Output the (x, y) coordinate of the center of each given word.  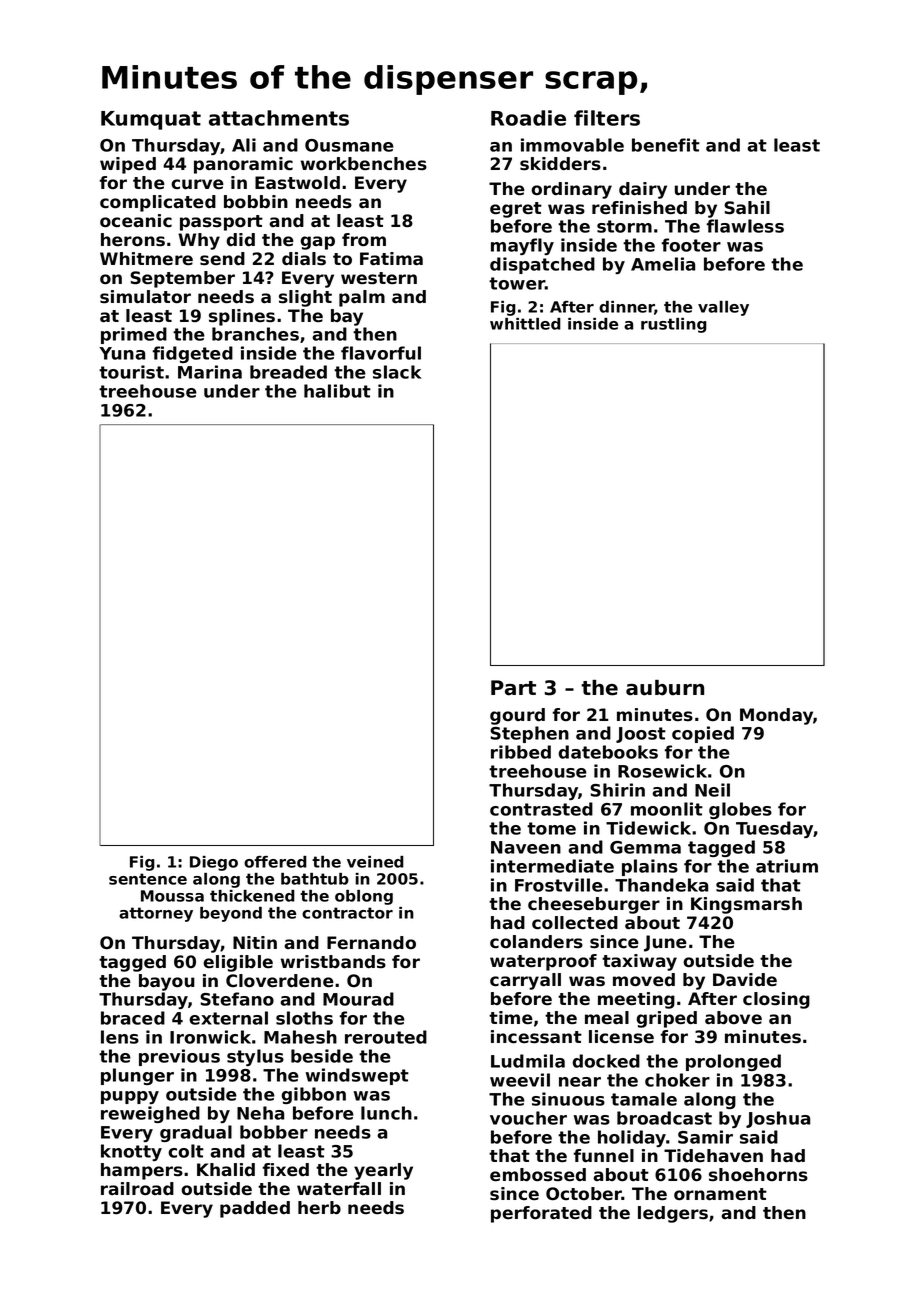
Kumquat (151, 120)
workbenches (364, 164)
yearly (383, 1171)
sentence (148, 879)
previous (179, 1057)
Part (513, 688)
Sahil (747, 208)
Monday (776, 716)
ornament (720, 1194)
